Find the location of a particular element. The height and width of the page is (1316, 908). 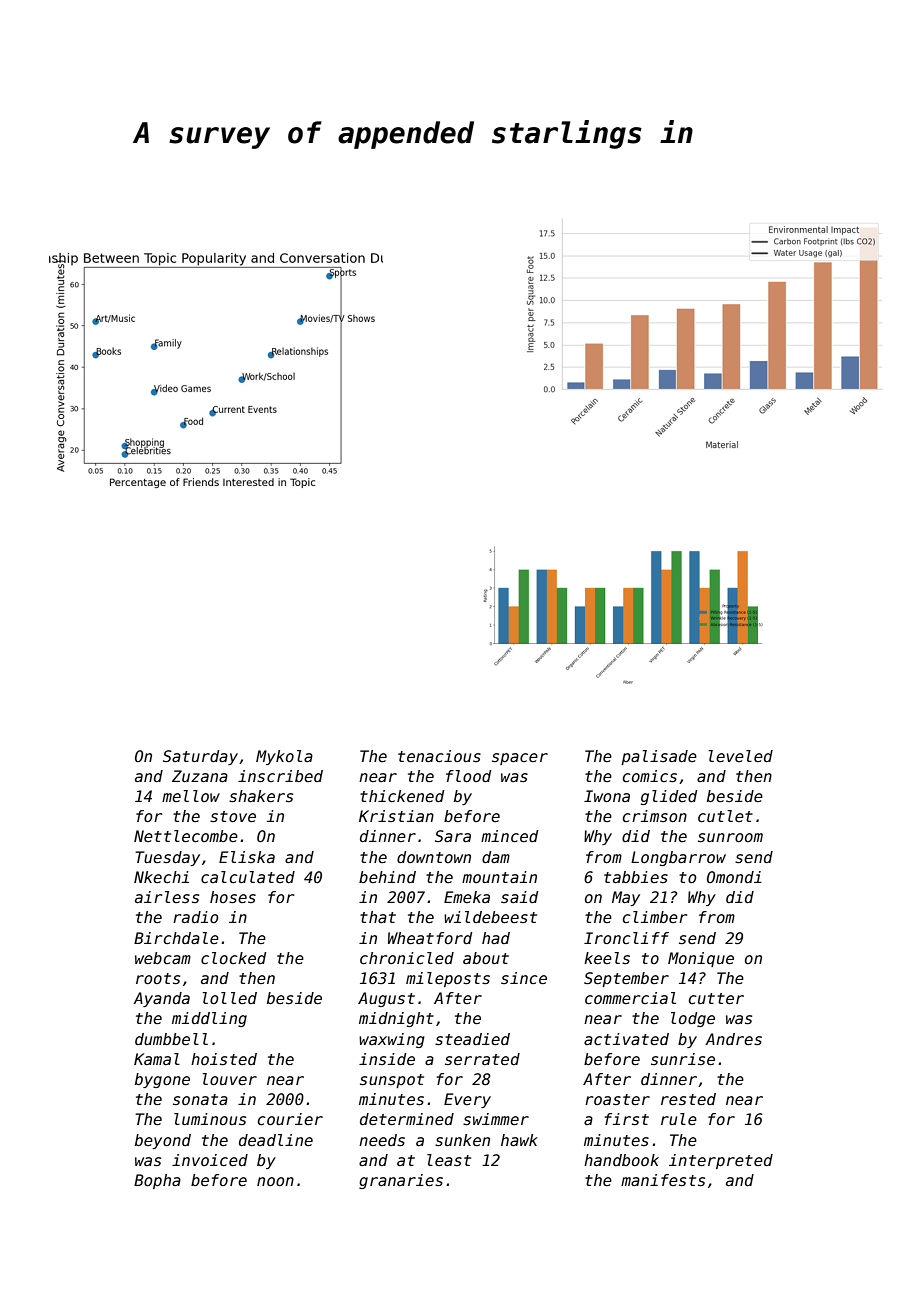

roaster is located at coordinates (617, 1099).
